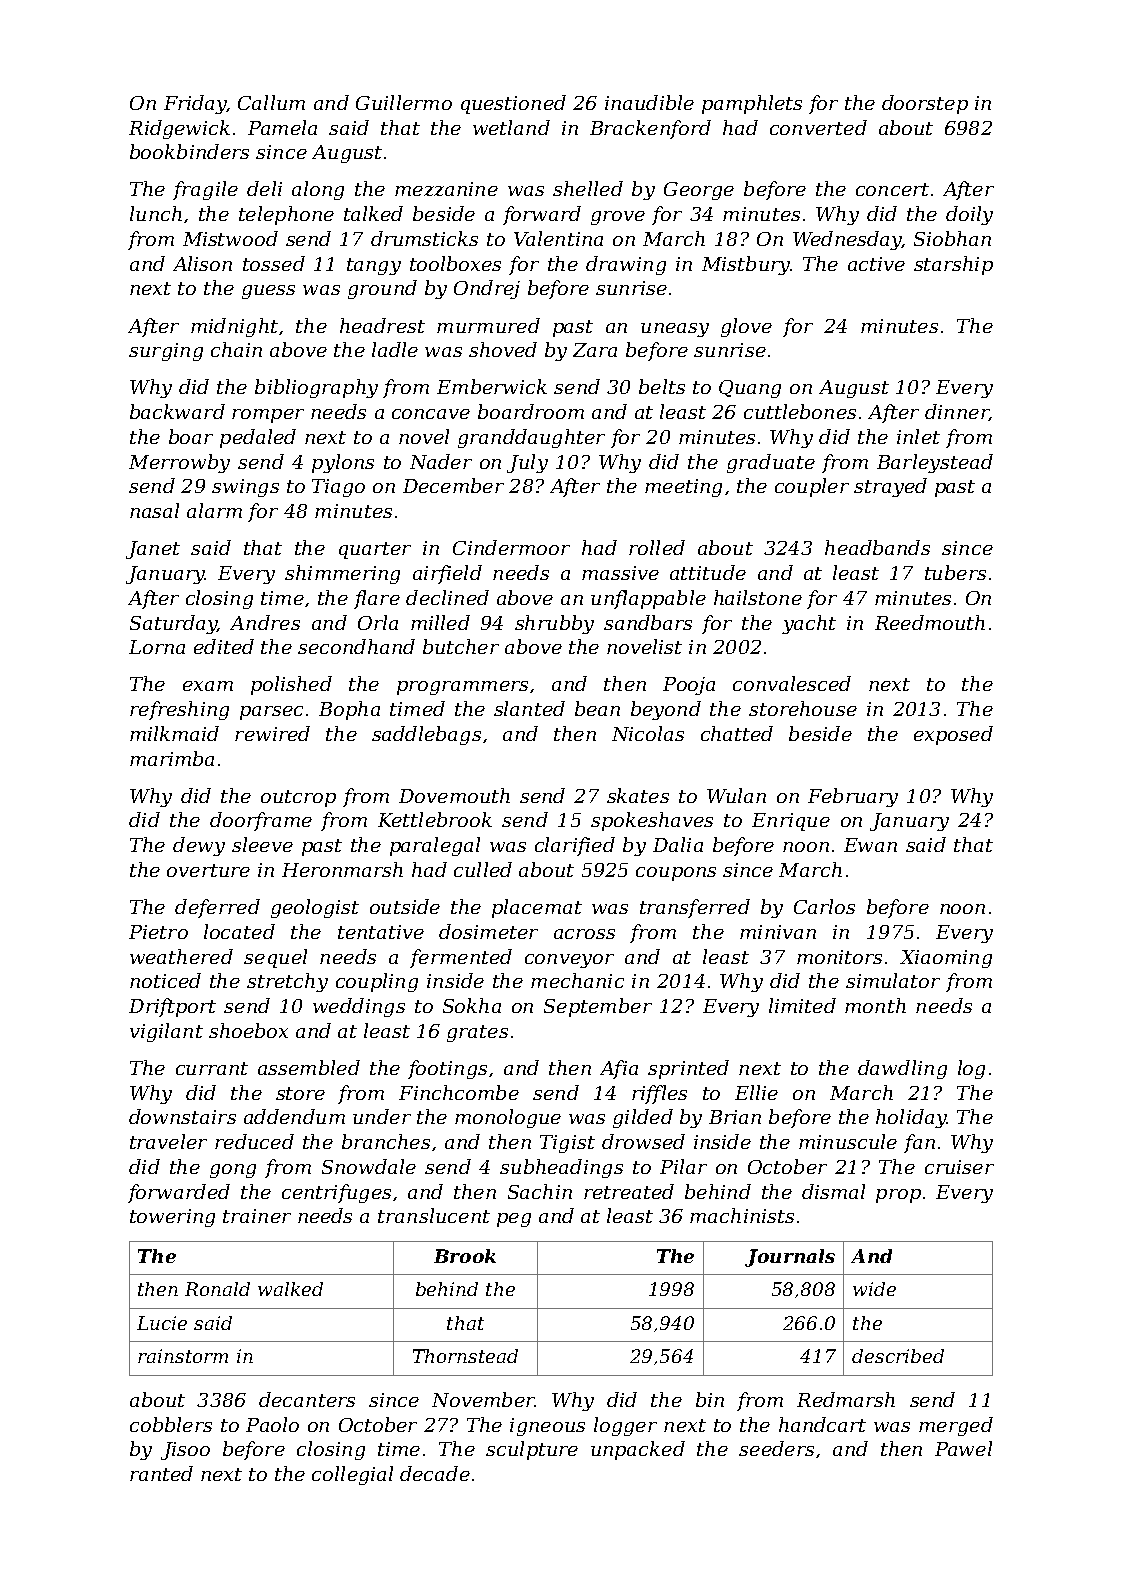 Image resolution: width=1122 pixels, height=1588 pixels. What do you see at coordinates (618, 218) in the image?
I see `grove` at bounding box center [618, 218].
